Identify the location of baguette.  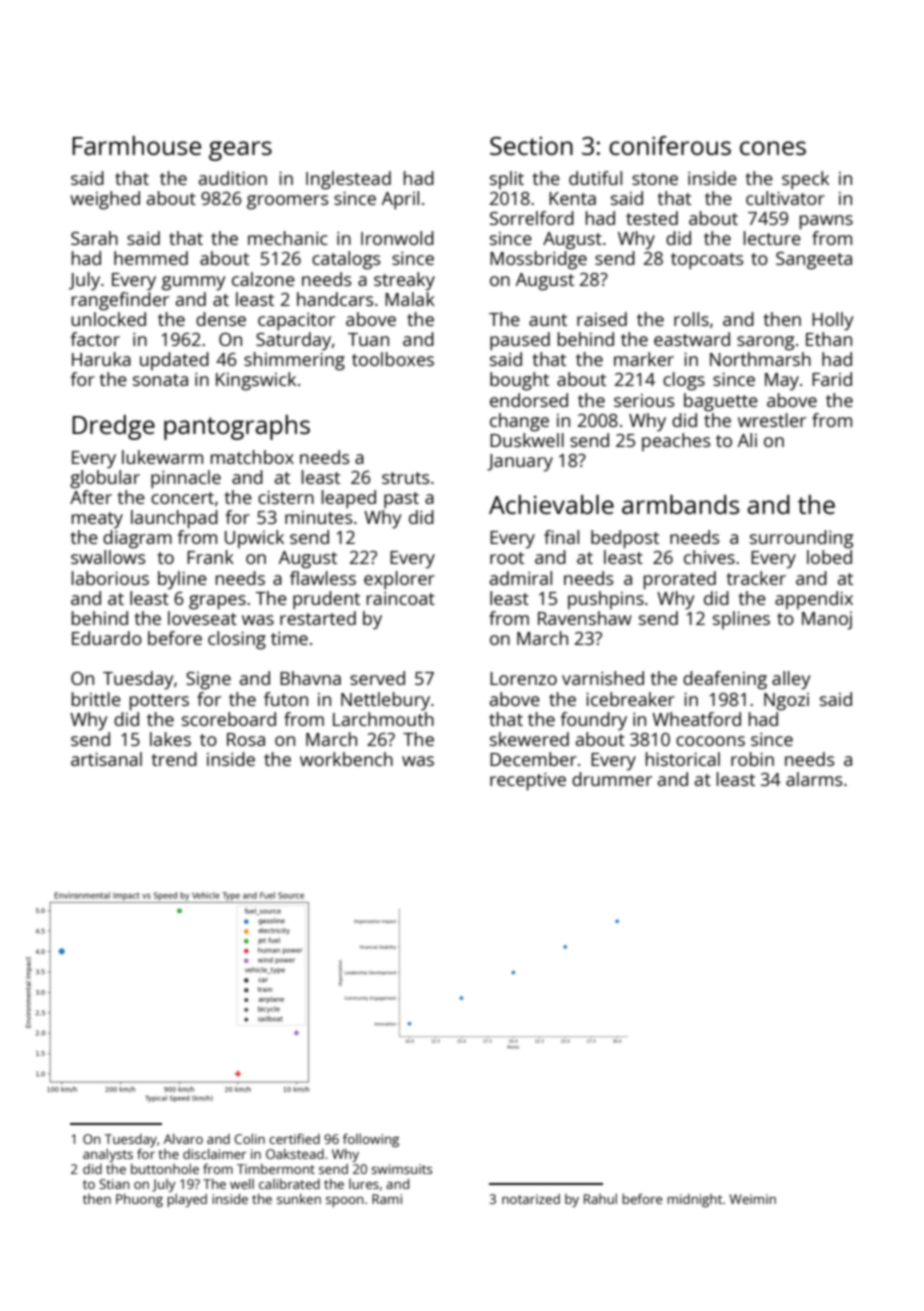
(721, 402).
